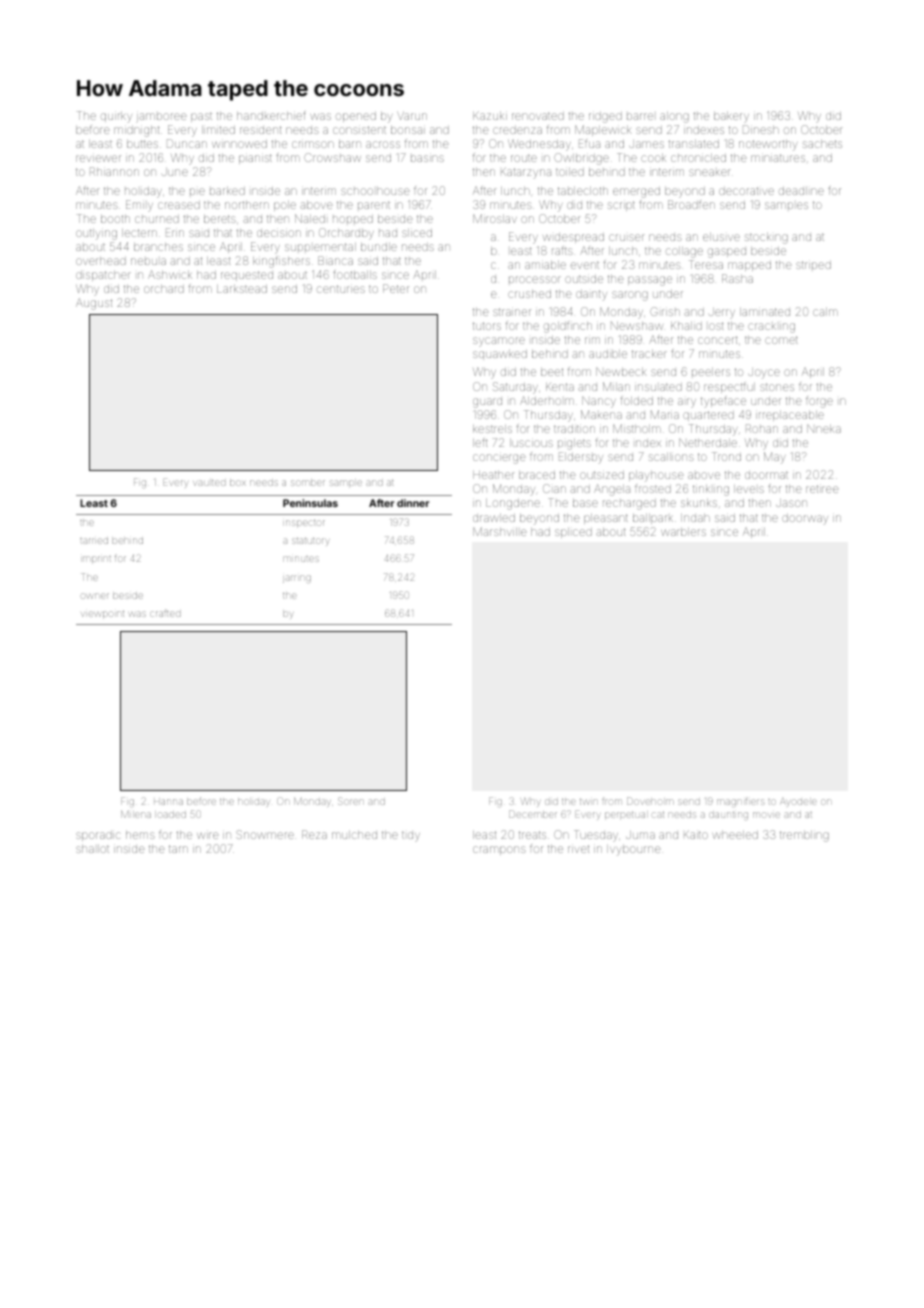 This image has height=1308, width=924. Describe the element at coordinates (218, 130) in the image. I see `limited` at that location.
